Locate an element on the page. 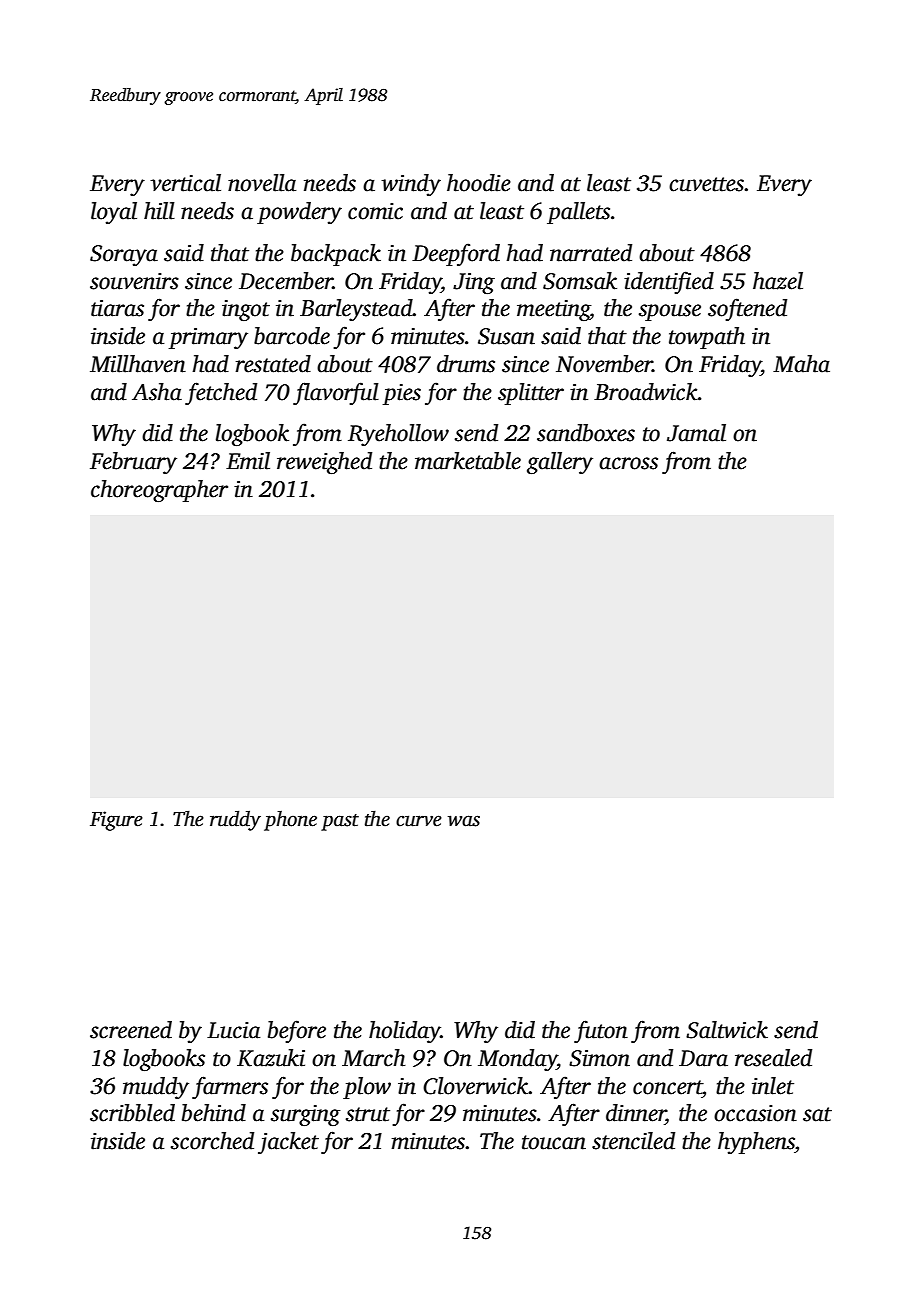 Image resolution: width=924 pixels, height=1311 pixels. scorched is located at coordinates (212, 1141).
